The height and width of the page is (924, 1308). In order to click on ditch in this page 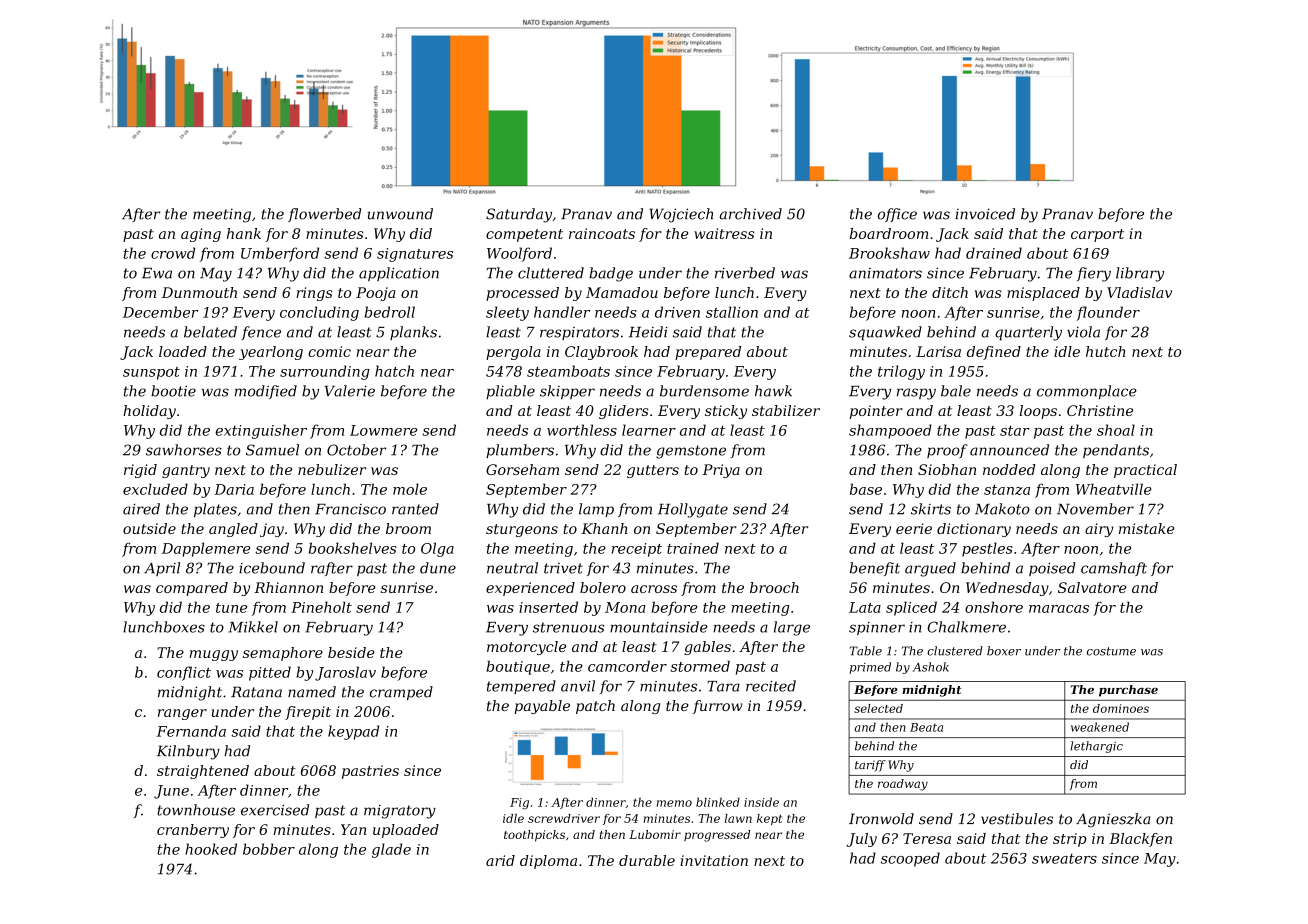, I will do `click(950, 292)`.
